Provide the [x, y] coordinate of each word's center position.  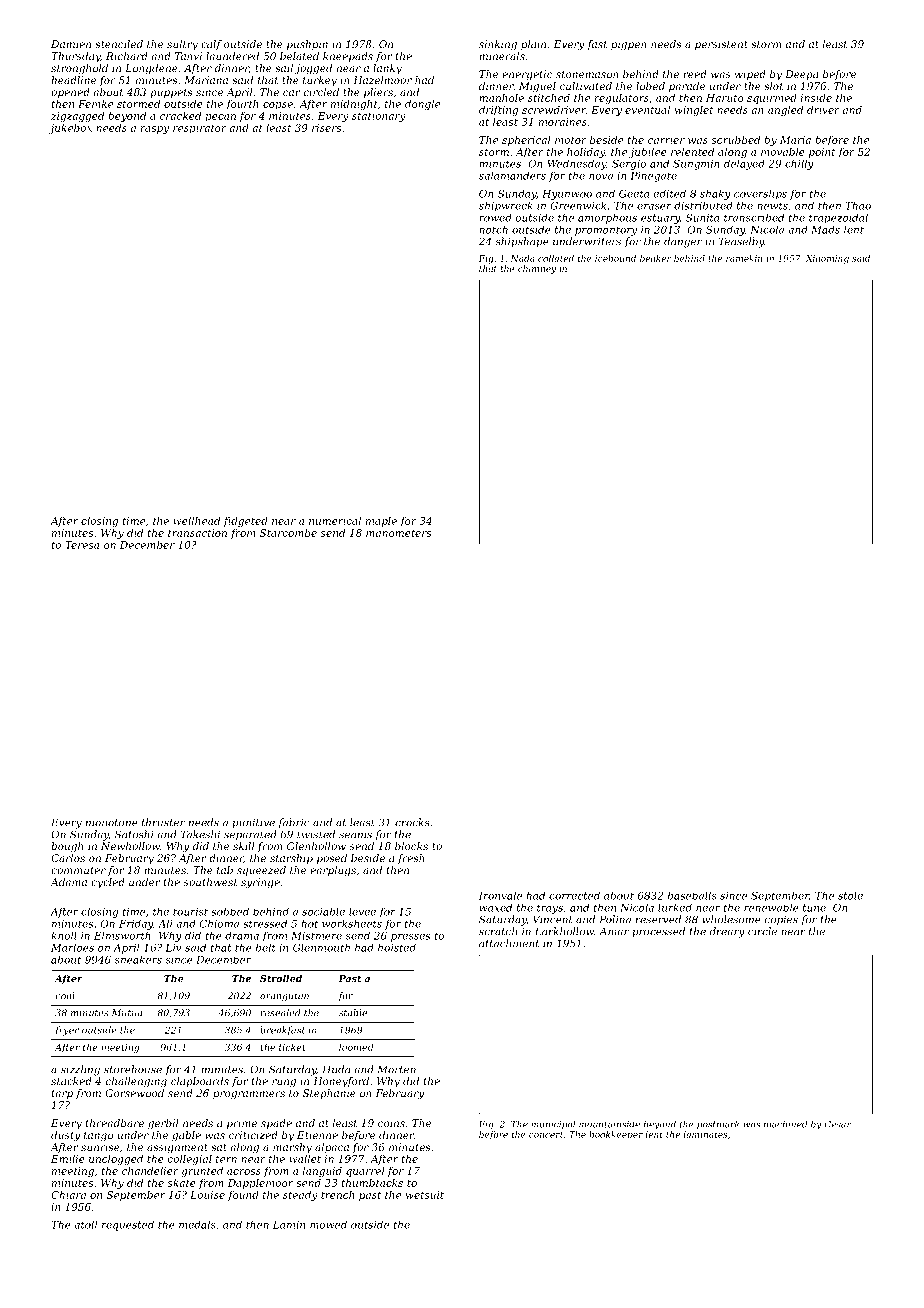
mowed [328, 1225]
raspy [155, 130]
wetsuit [425, 1195]
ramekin [744, 258]
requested [128, 1226]
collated [556, 258]
